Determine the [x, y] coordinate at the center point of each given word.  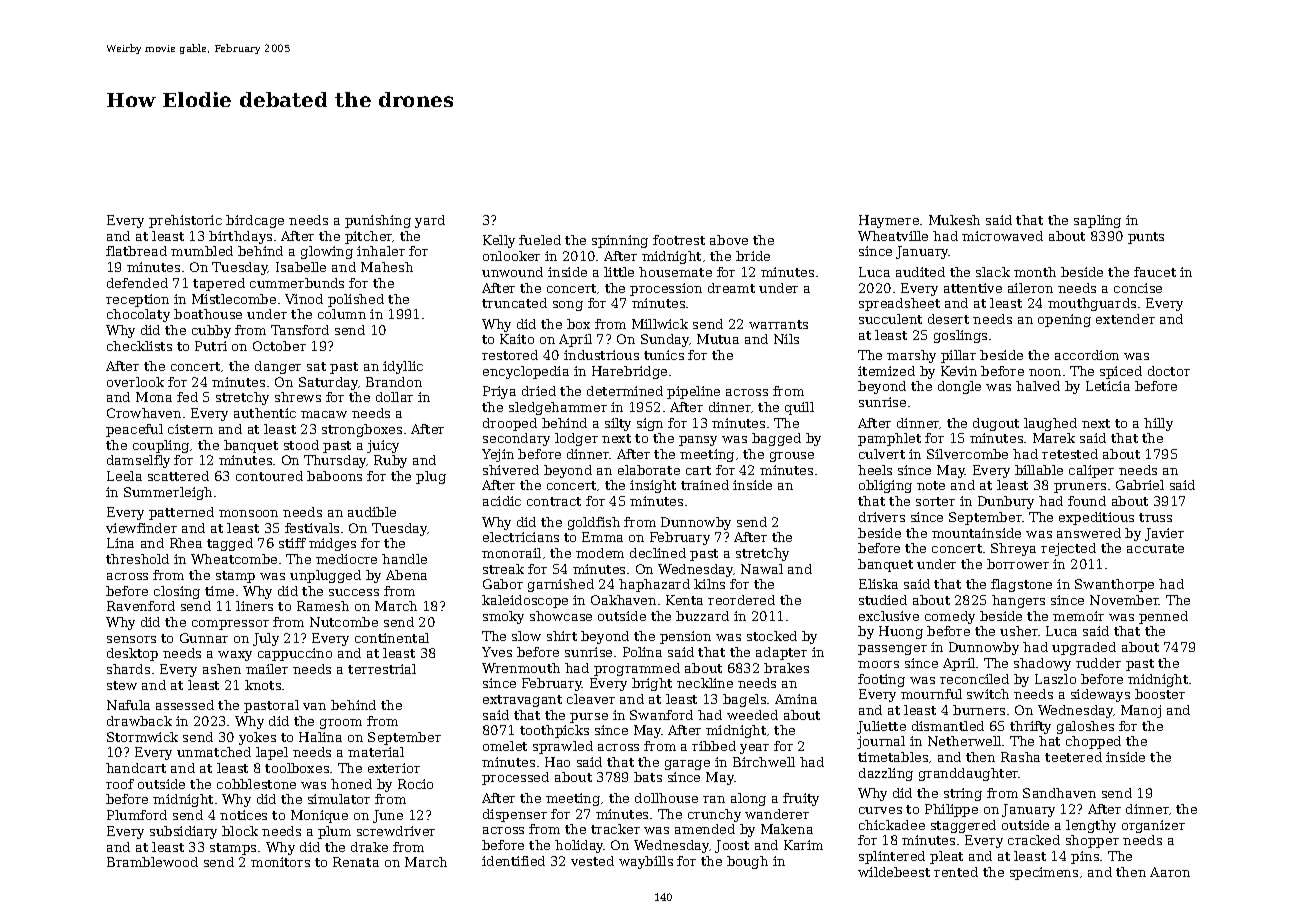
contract [554, 501]
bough [747, 862]
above [729, 240]
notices [243, 815]
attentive [973, 288]
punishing [378, 221]
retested [1070, 454]
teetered [1073, 757]
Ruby [390, 461]
